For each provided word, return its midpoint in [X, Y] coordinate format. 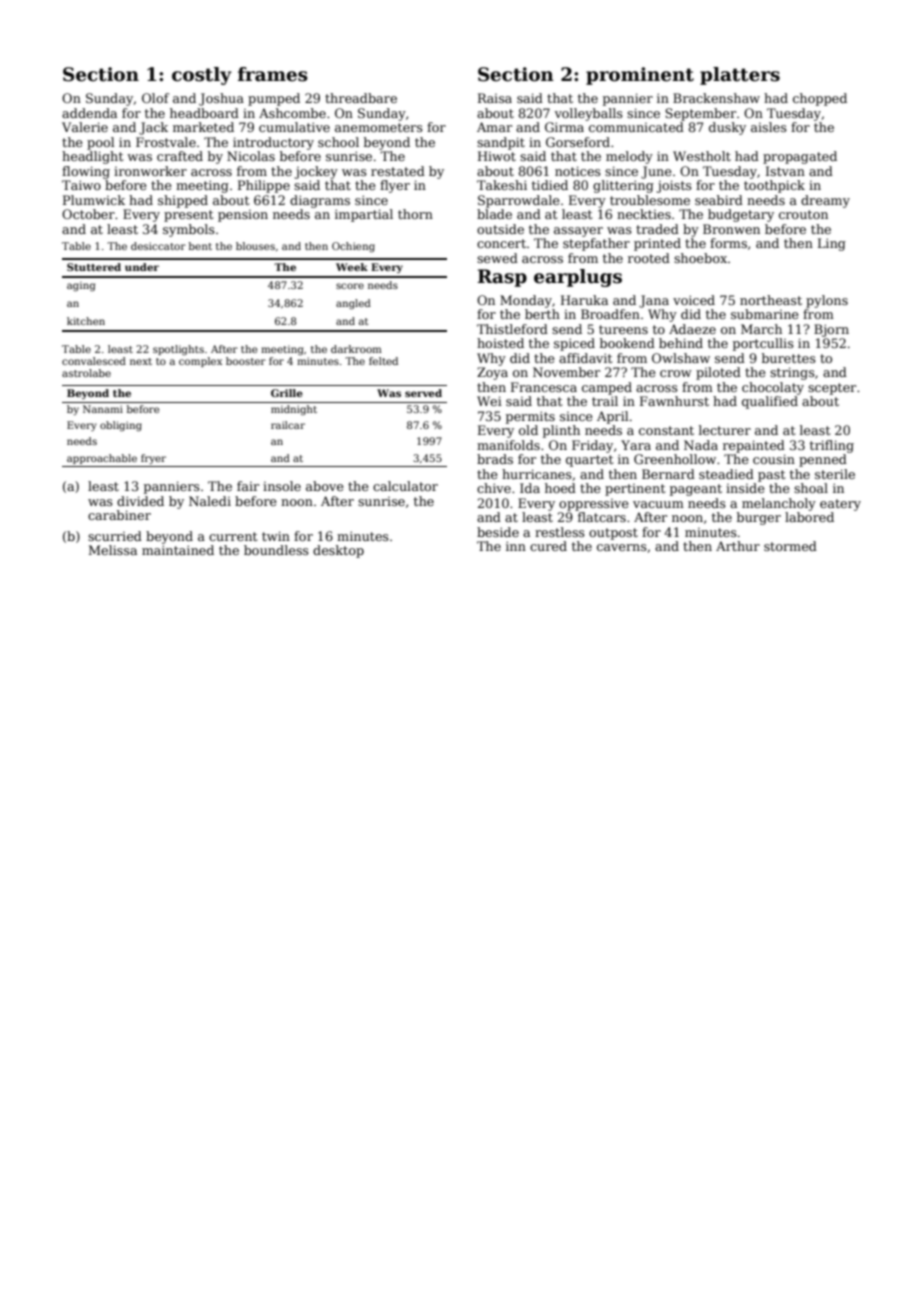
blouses [255, 246]
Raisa [495, 98]
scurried [115, 536]
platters [740, 76]
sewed [497, 258]
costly [202, 76]
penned [823, 460]
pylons [827, 301]
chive [494, 488]
